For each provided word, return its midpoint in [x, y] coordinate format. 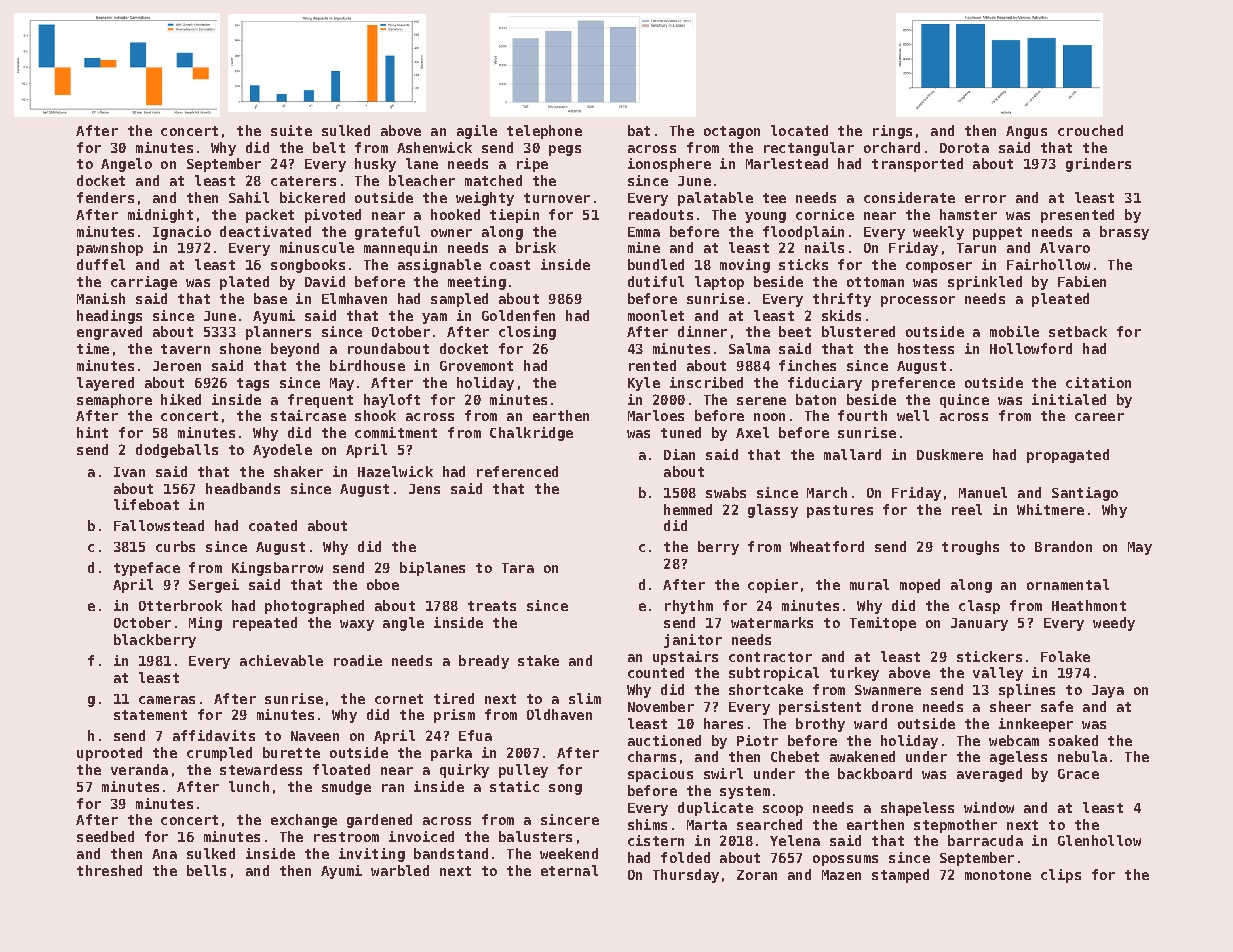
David [325, 281]
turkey [854, 674]
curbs [175, 546]
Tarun [976, 248]
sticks [803, 264]
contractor [770, 657]
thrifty [842, 300]
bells [206, 870]
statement [150, 715]
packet [270, 216]
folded [685, 857]
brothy [820, 725]
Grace [1078, 774]
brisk [536, 247]
